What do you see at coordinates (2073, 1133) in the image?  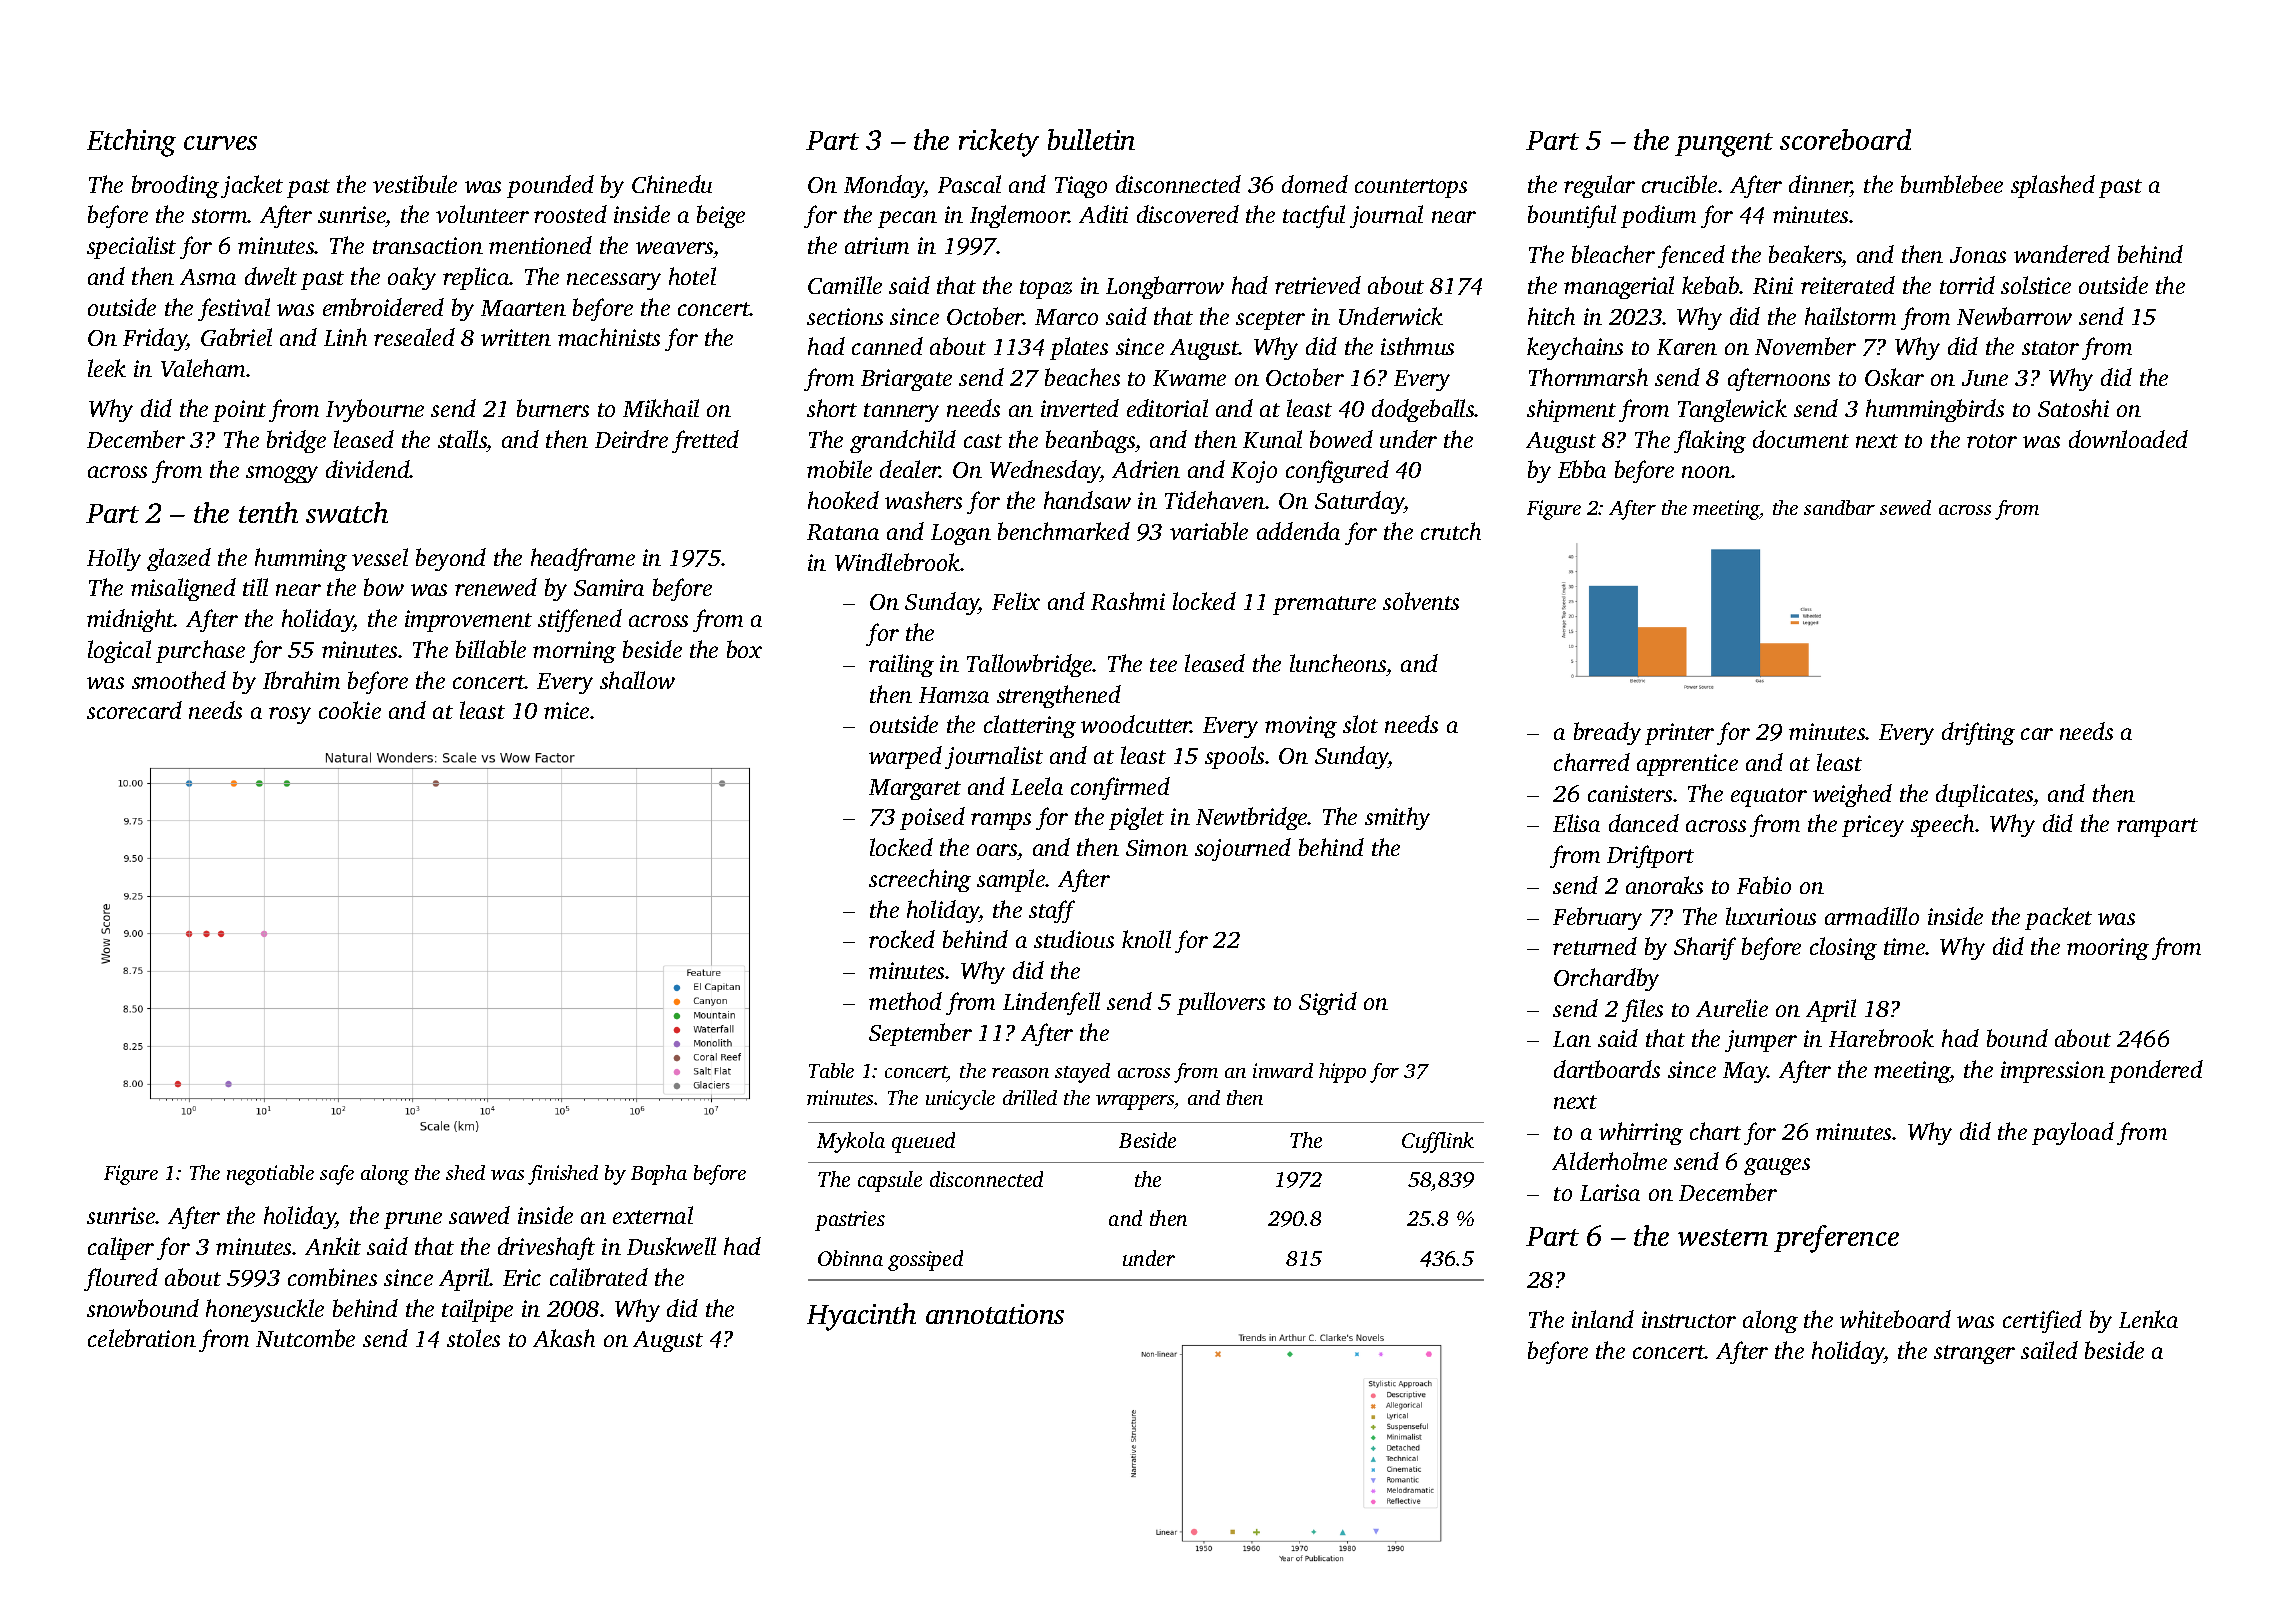 I see `payload` at bounding box center [2073, 1133].
